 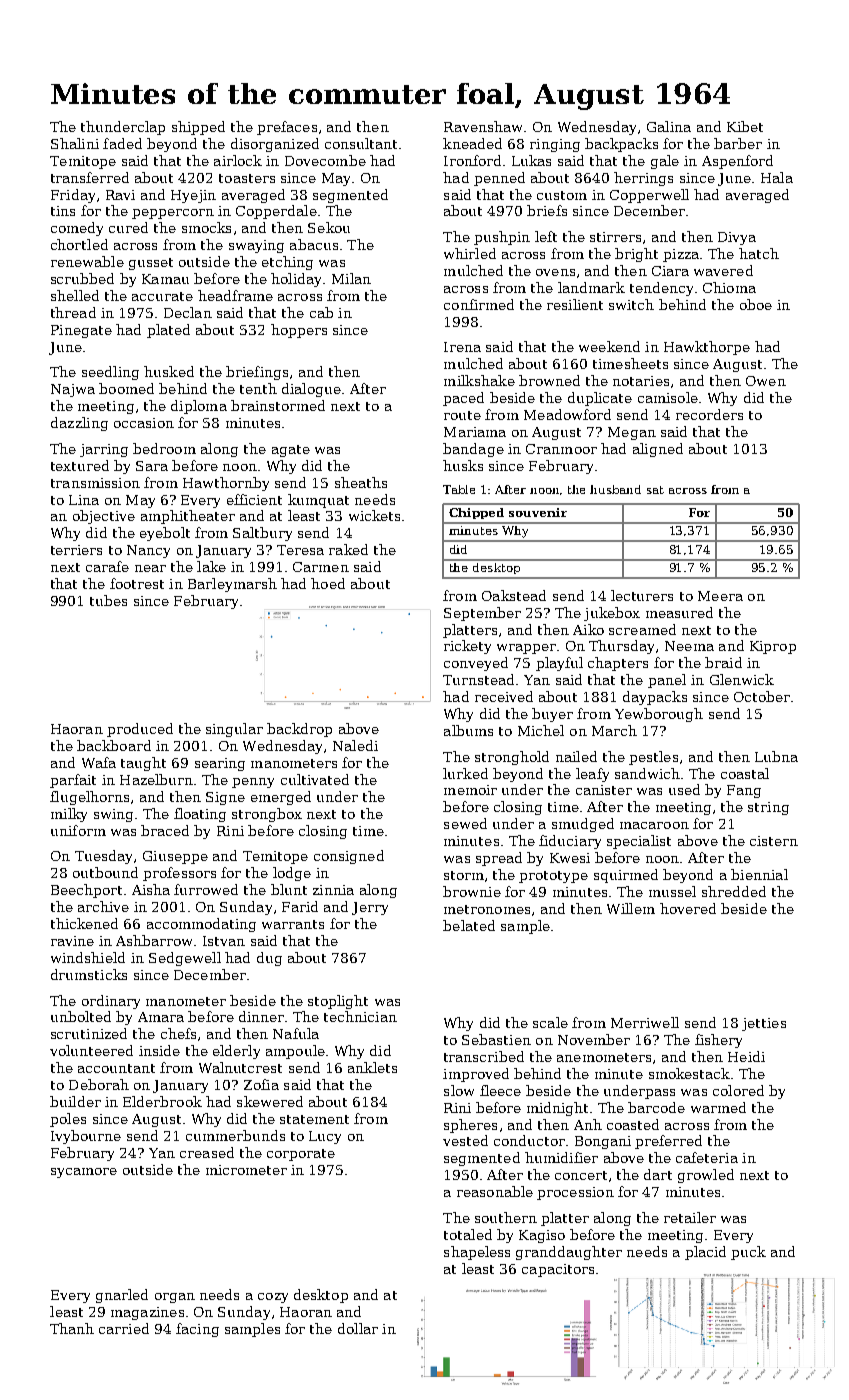 I want to click on gale, so click(x=665, y=162).
